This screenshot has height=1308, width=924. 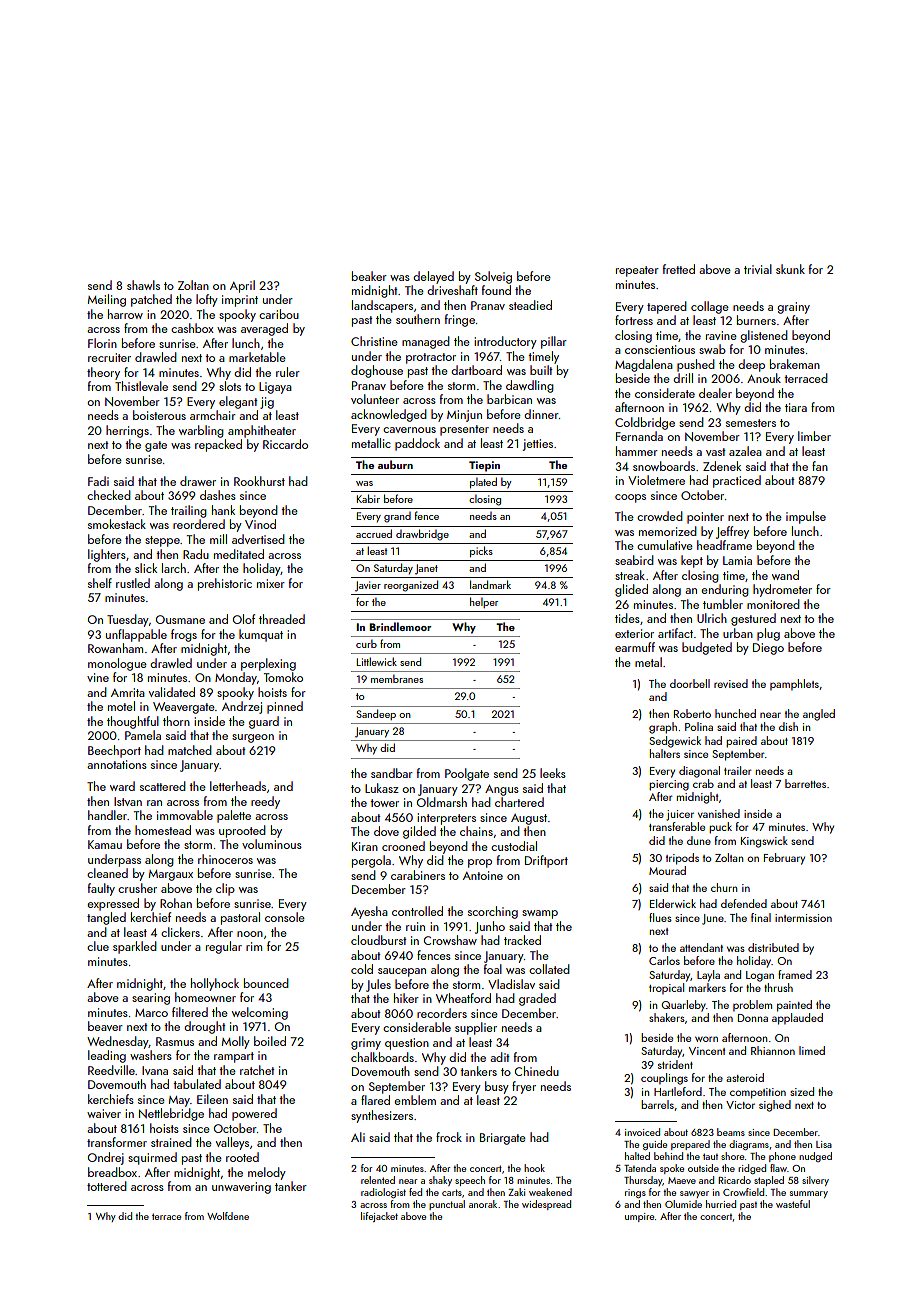 I want to click on Wolfdene, so click(x=228, y=1216).
